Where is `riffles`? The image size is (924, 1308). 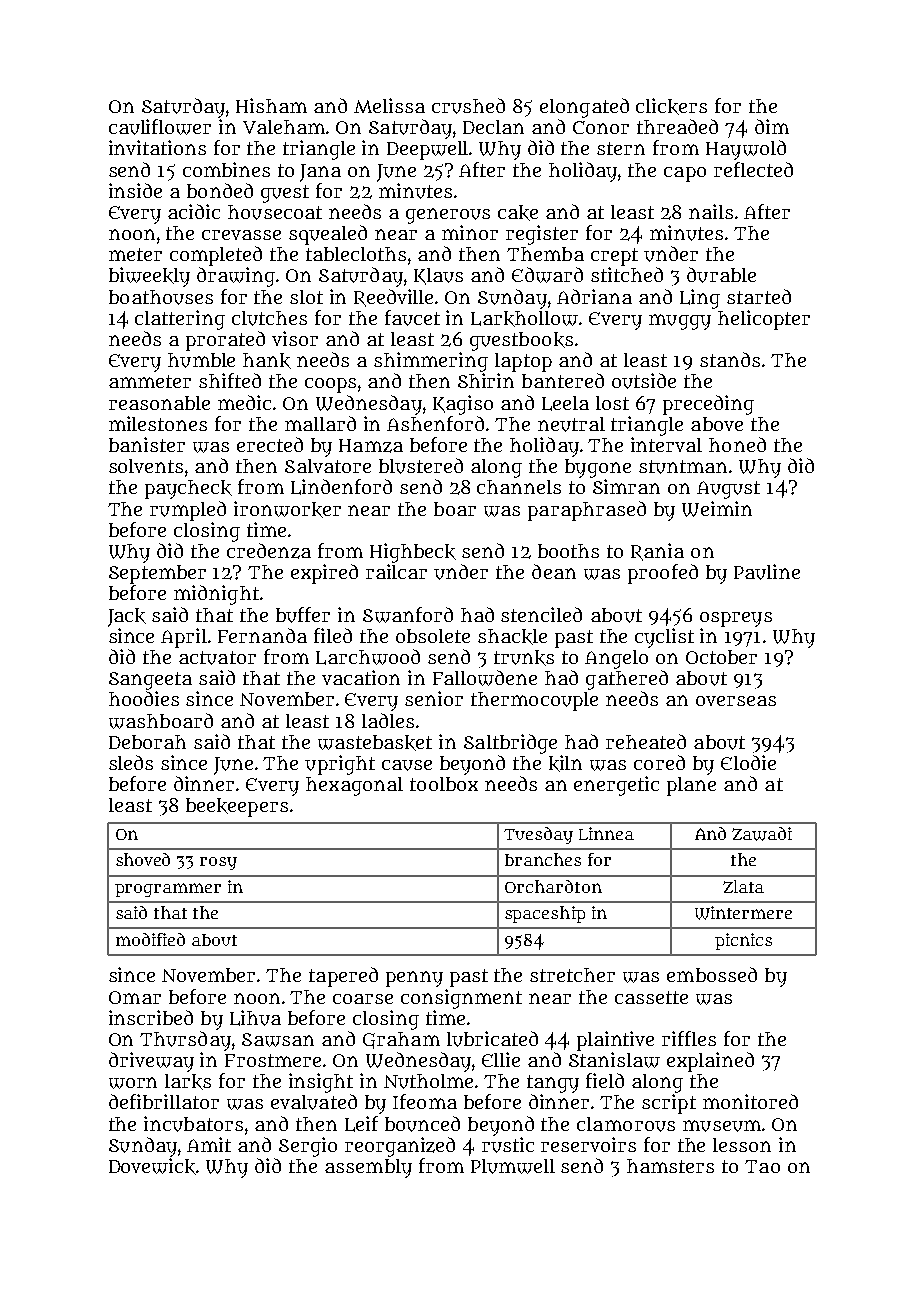 riffles is located at coordinates (689, 1038).
